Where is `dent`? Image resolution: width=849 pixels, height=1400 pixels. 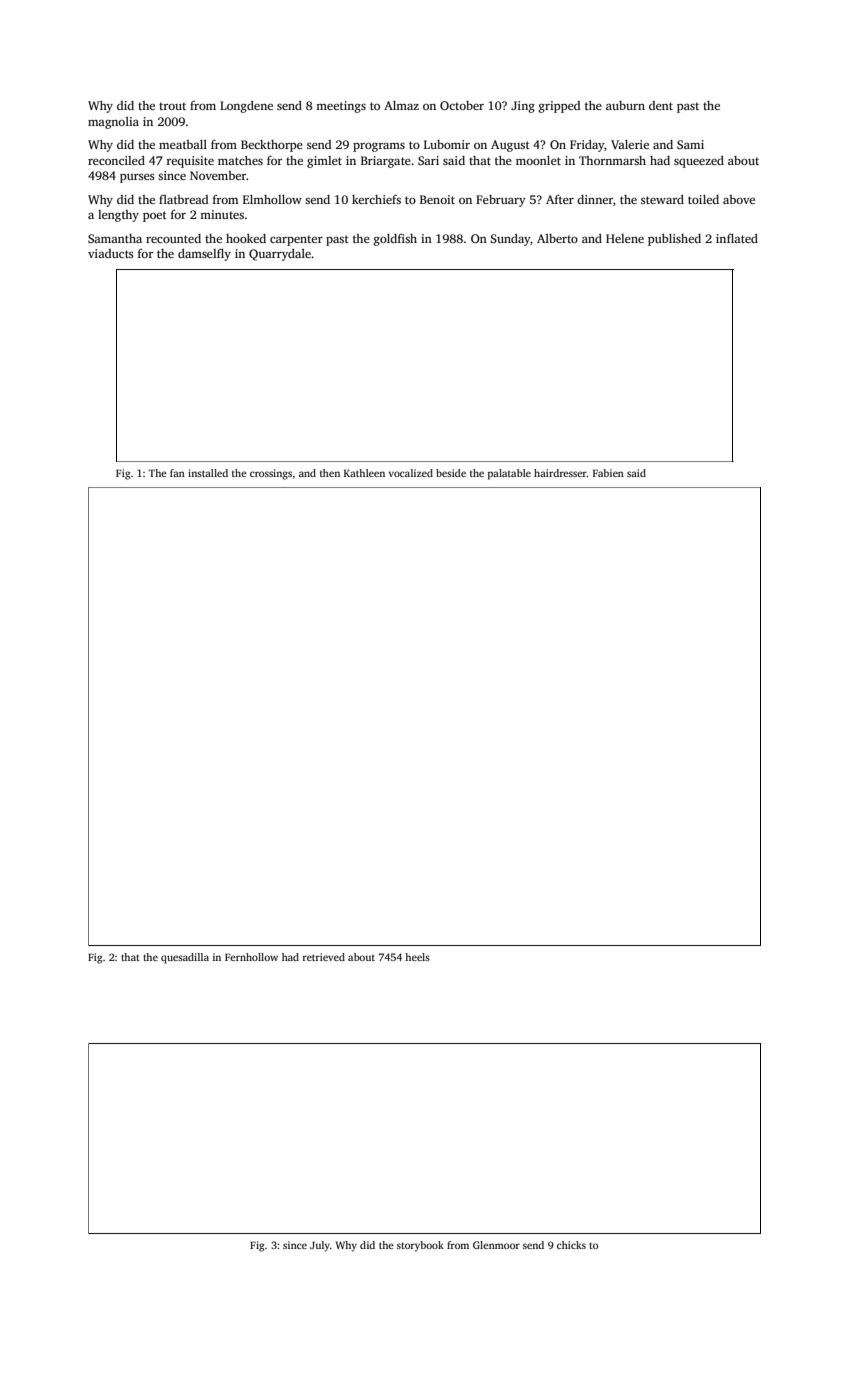
dent is located at coordinates (661, 105).
